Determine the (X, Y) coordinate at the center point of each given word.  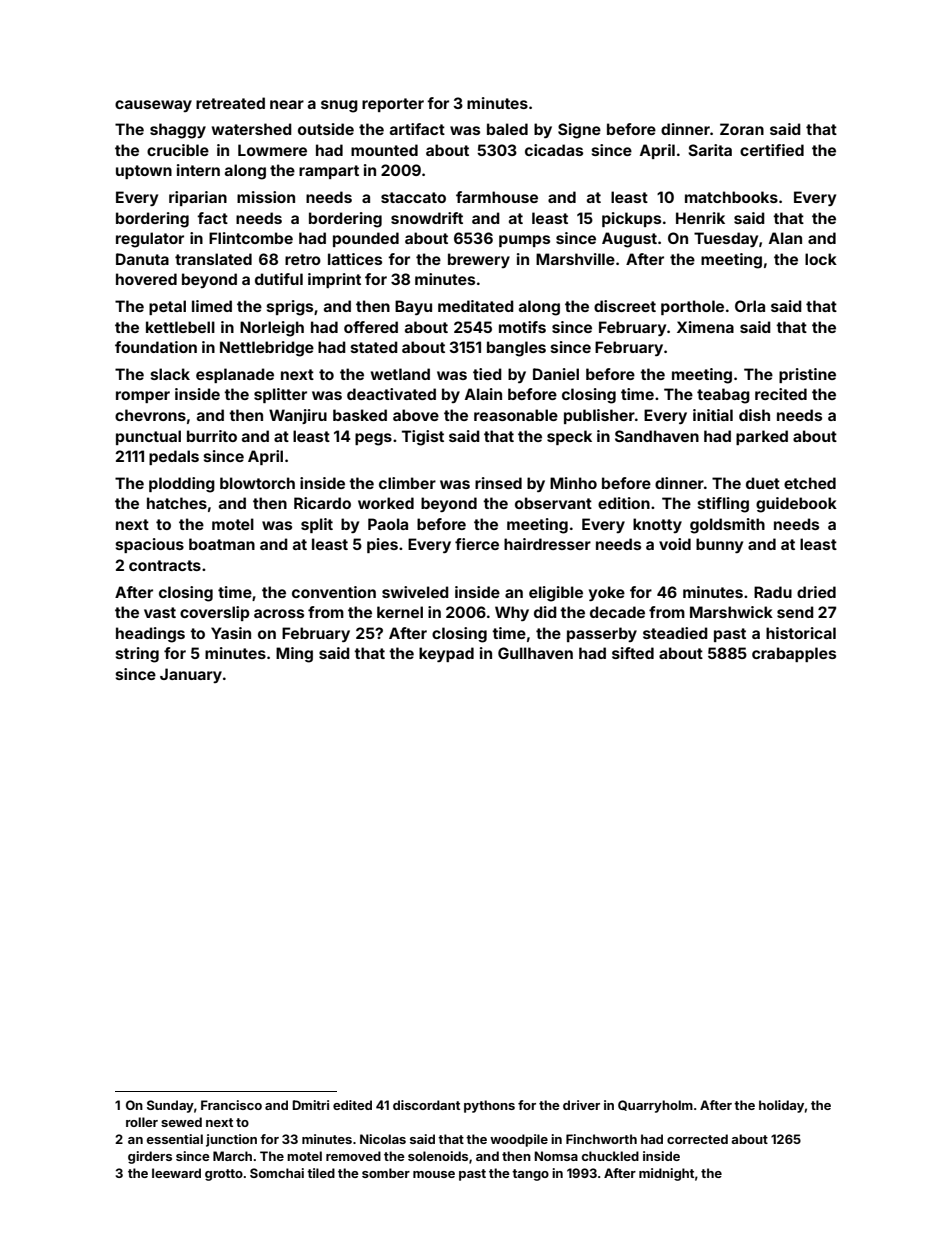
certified (772, 150)
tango (530, 1175)
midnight (666, 1174)
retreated (230, 103)
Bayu (413, 307)
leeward (176, 1173)
